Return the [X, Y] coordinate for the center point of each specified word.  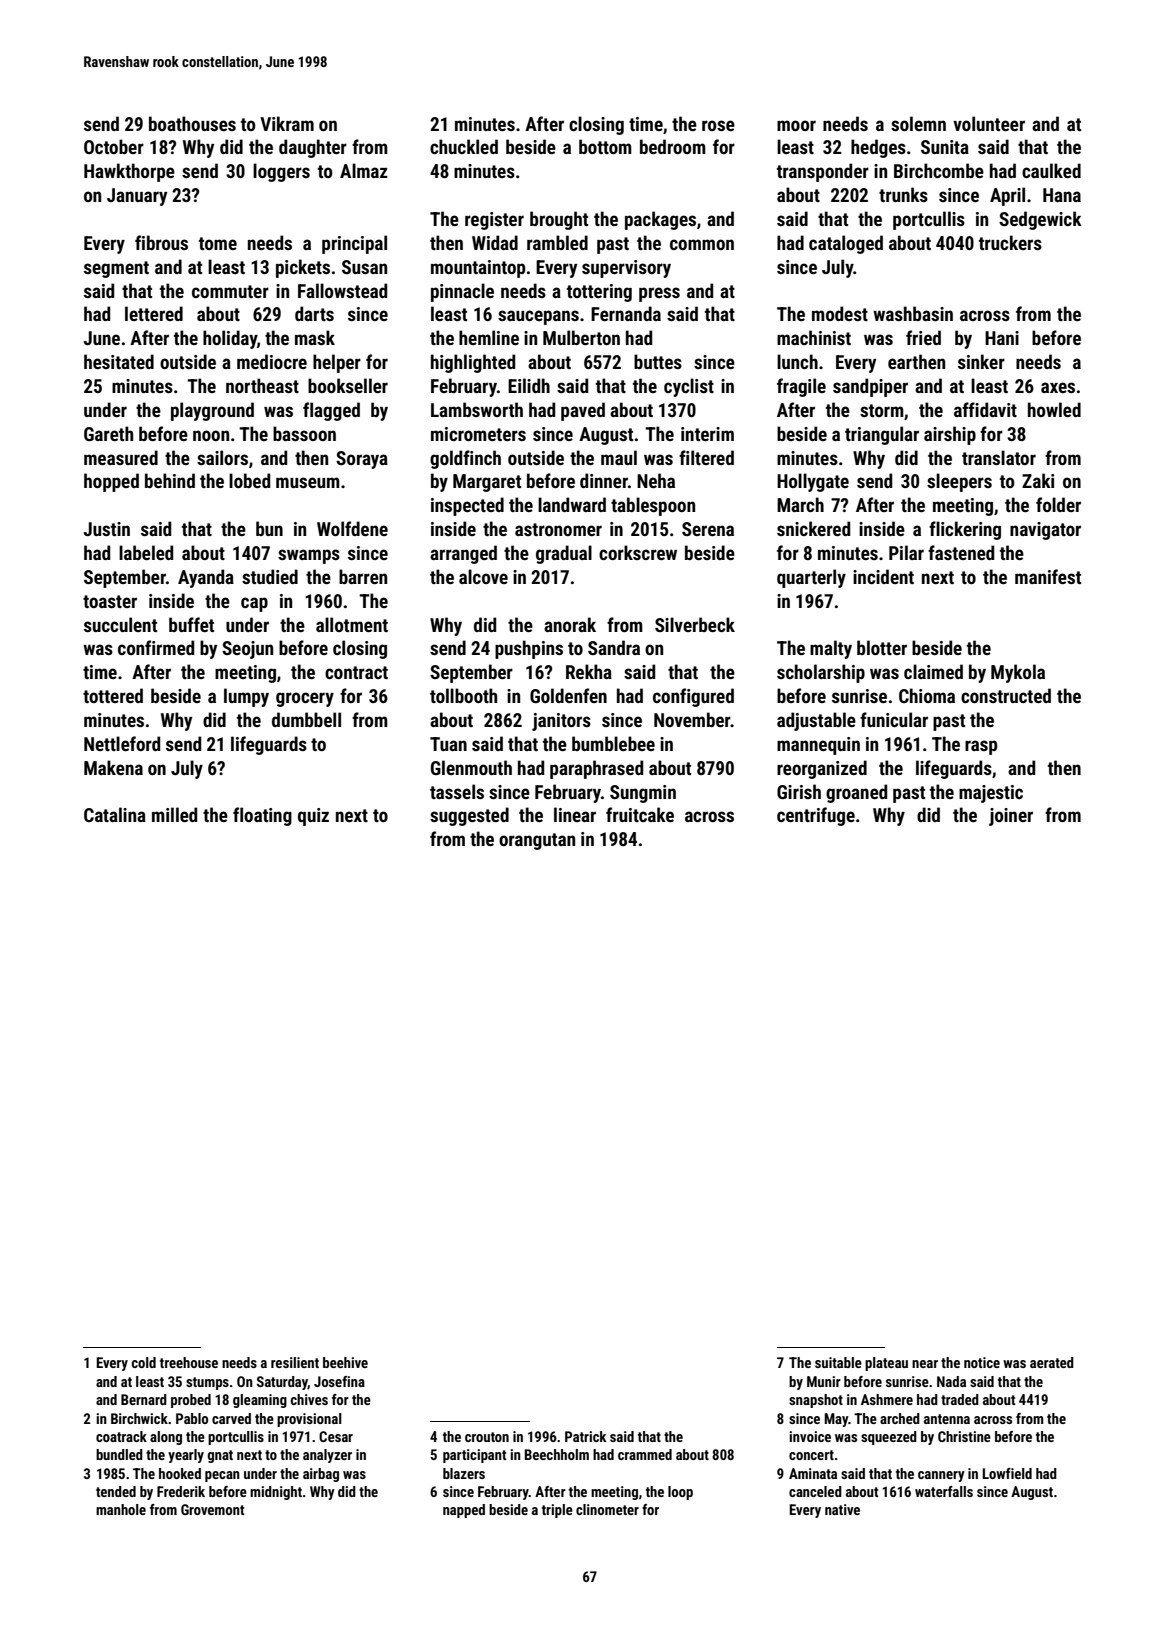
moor [796, 125]
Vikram [287, 123]
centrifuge [816, 816]
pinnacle [462, 292]
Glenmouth [471, 767]
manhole [121, 1509]
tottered [113, 695]
